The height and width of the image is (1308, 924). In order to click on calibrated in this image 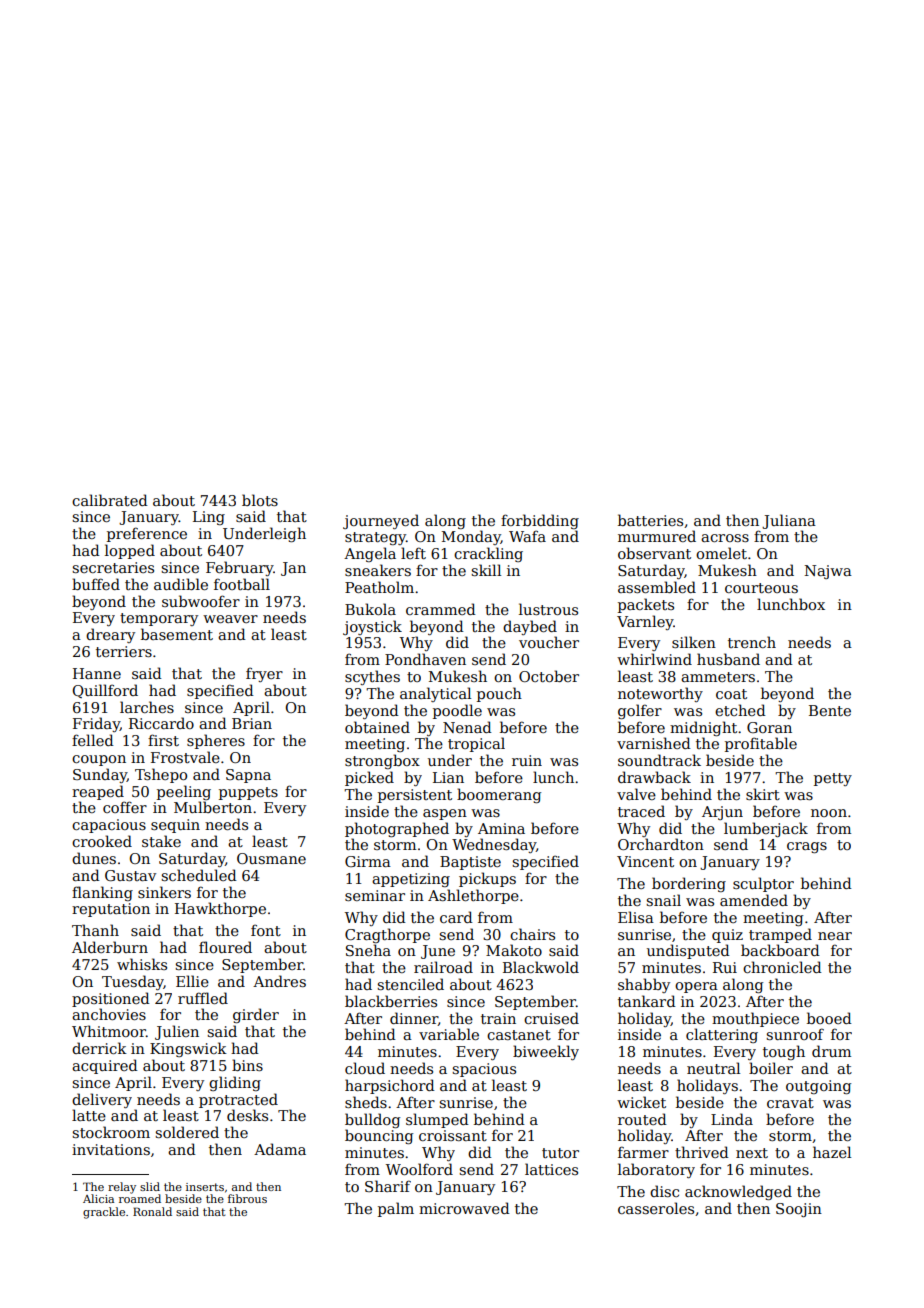, I will do `click(110, 500)`.
